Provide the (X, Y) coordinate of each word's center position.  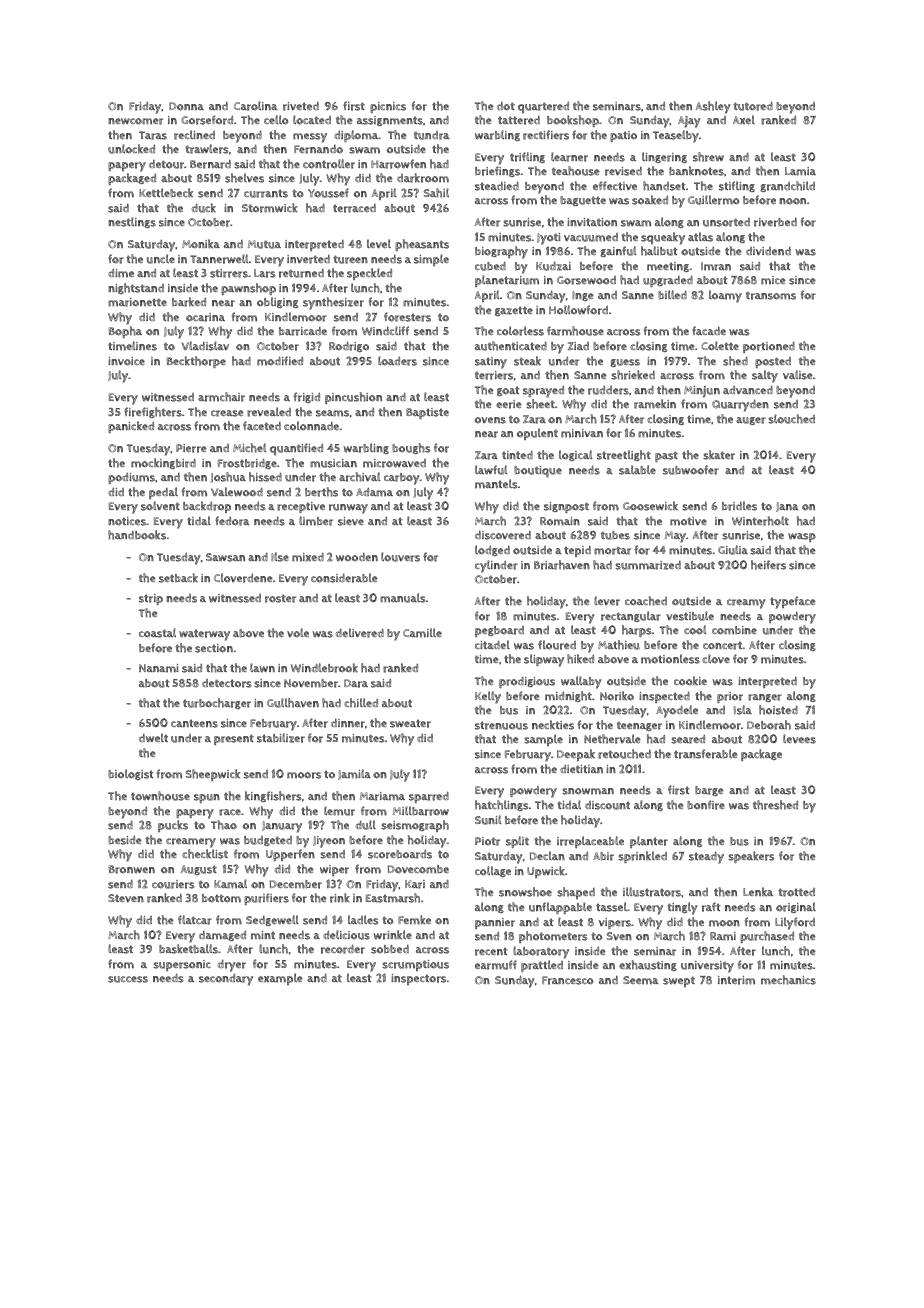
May (675, 537)
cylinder (496, 566)
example (280, 979)
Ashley (713, 107)
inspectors (418, 979)
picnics (388, 107)
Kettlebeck (166, 193)
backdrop (207, 507)
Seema (641, 980)
